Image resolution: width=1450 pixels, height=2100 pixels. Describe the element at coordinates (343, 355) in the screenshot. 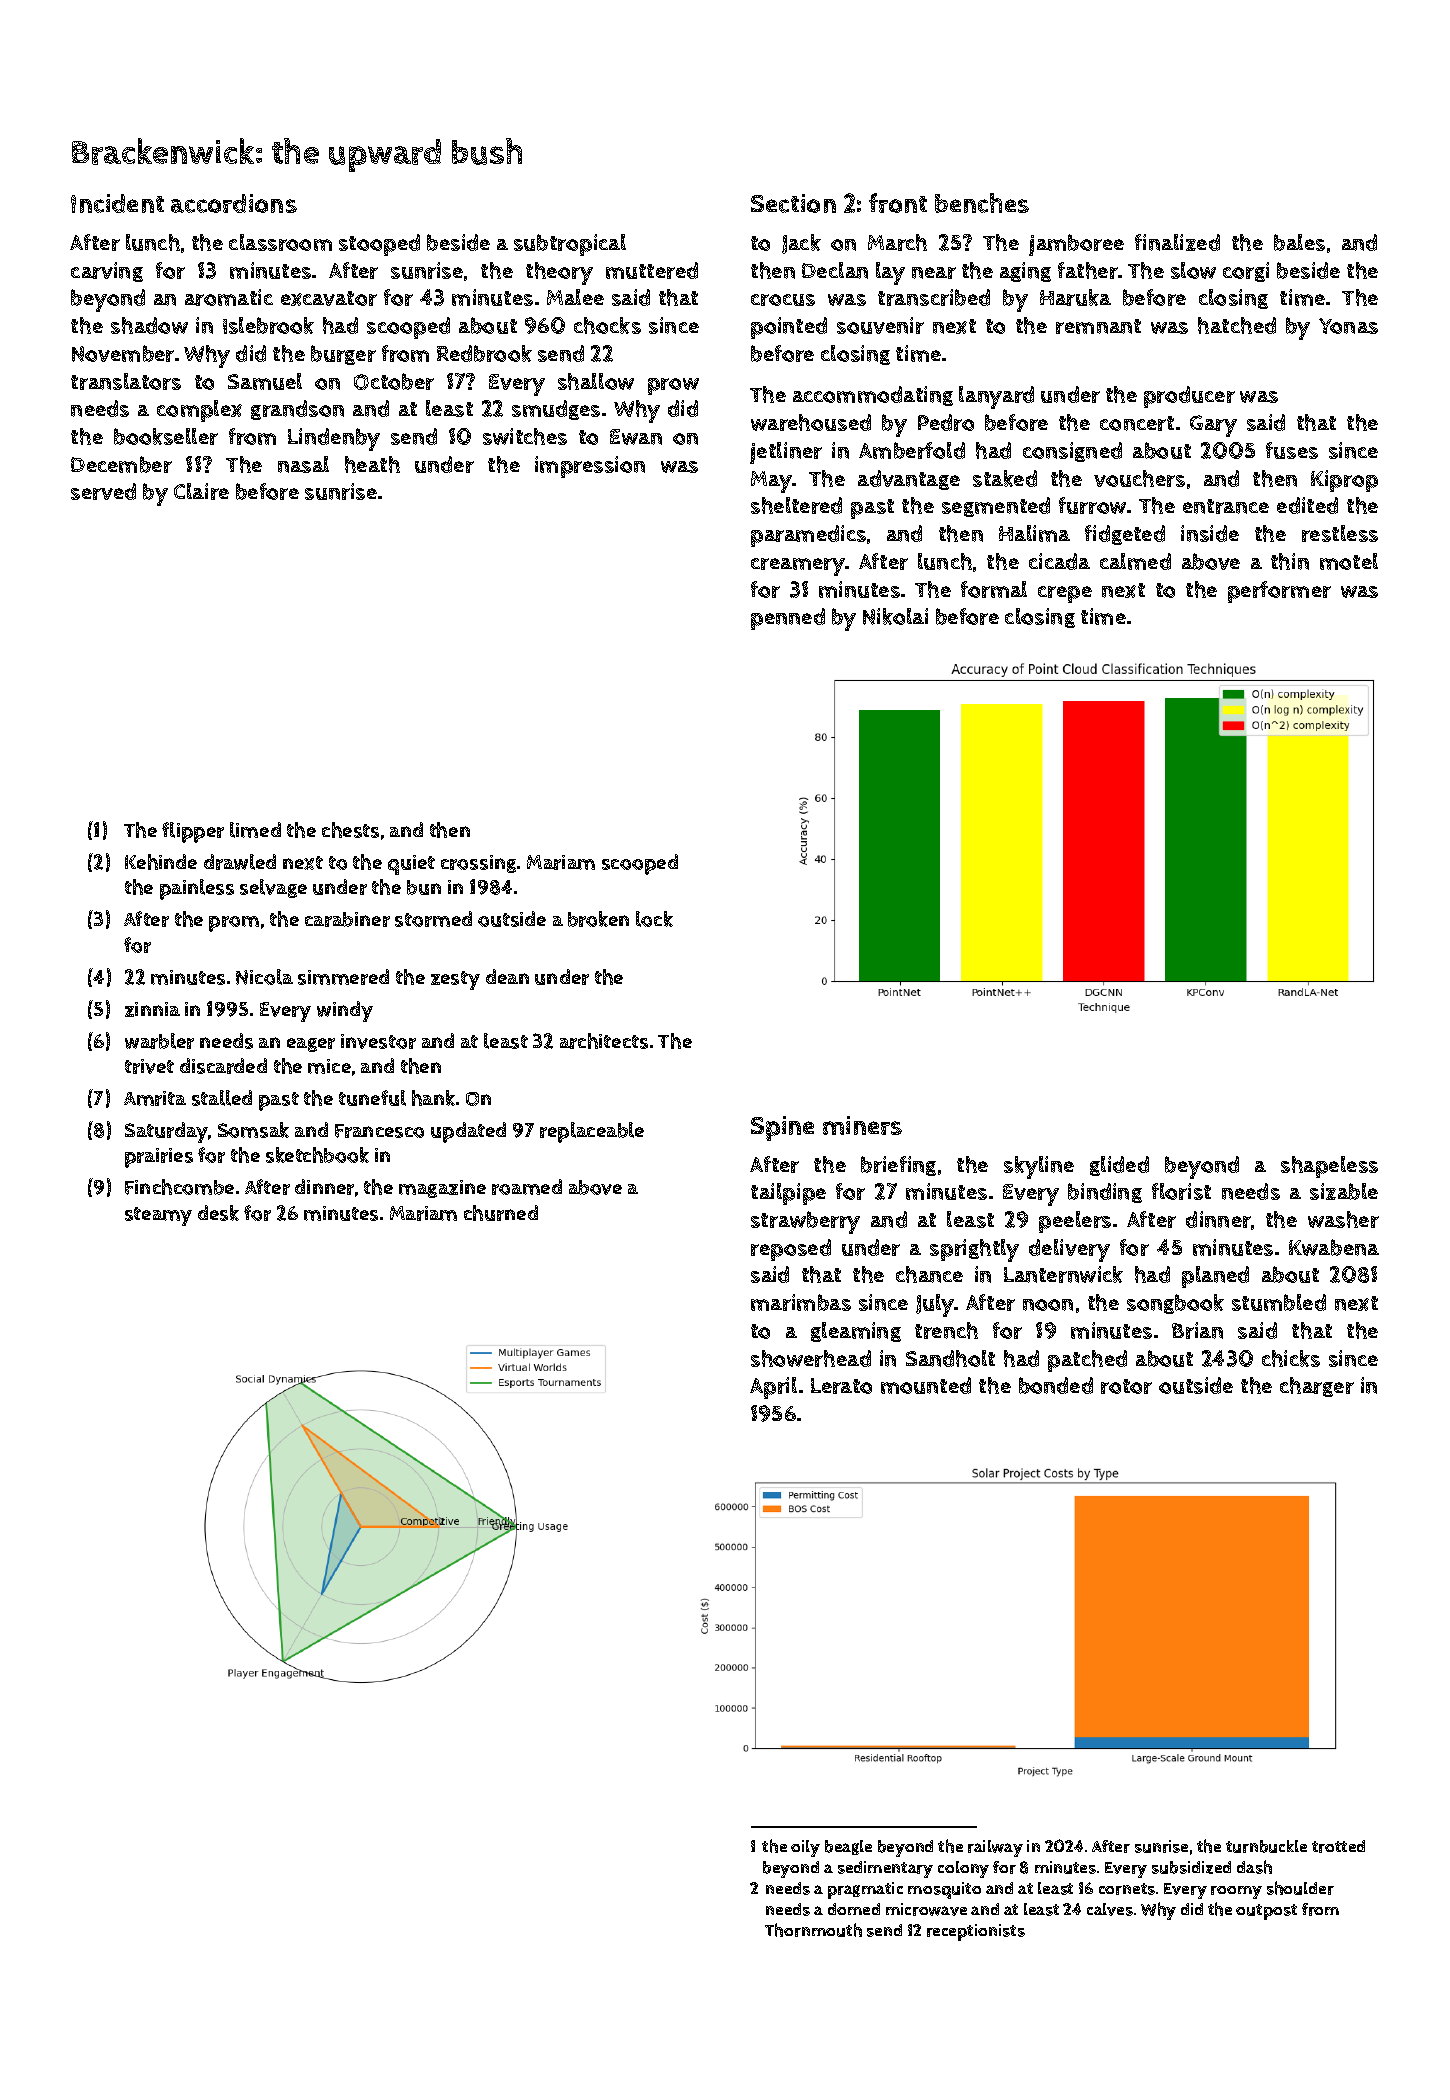

I see `burger` at that location.
